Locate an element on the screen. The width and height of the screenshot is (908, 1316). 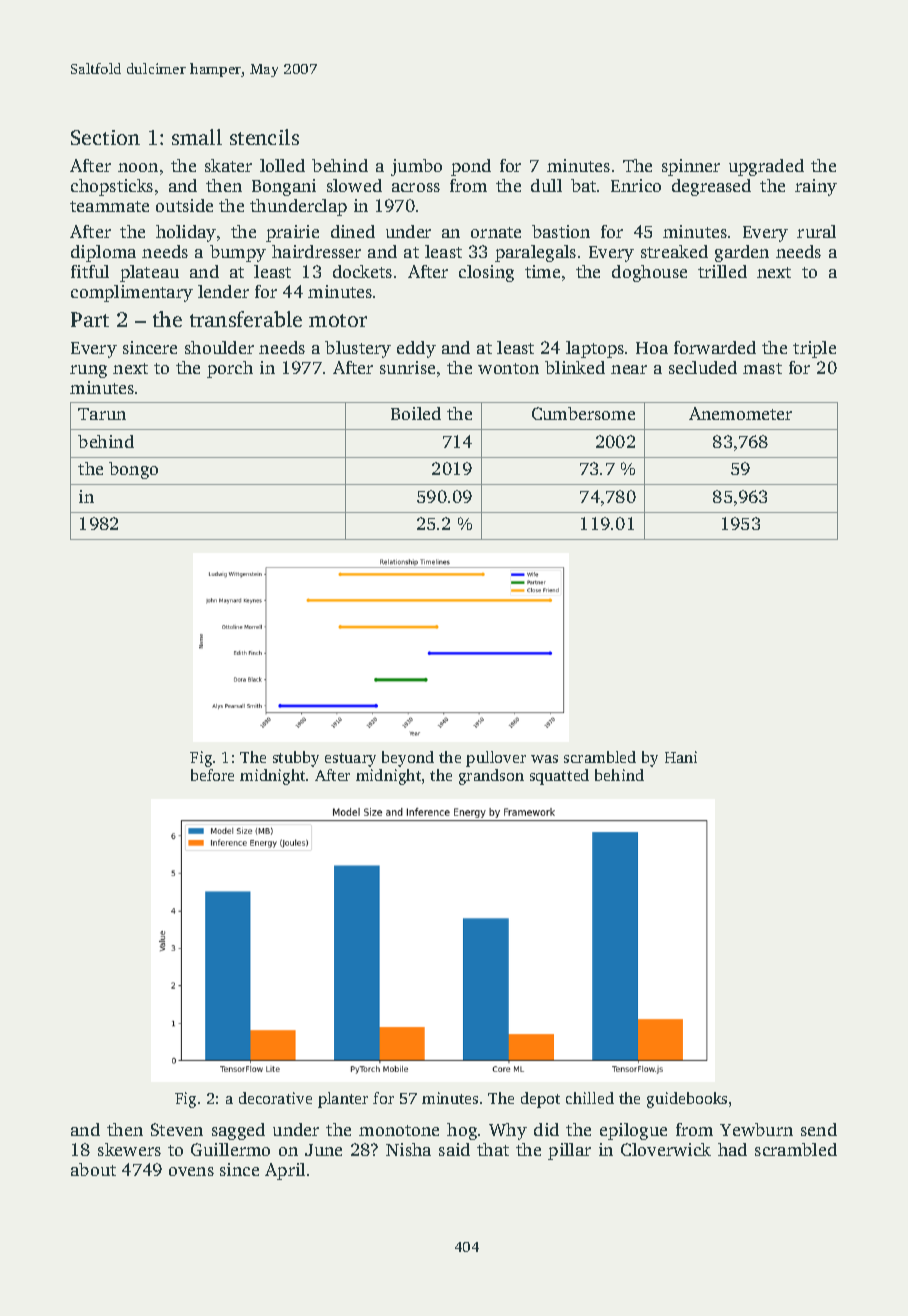
porch is located at coordinates (230, 369).
